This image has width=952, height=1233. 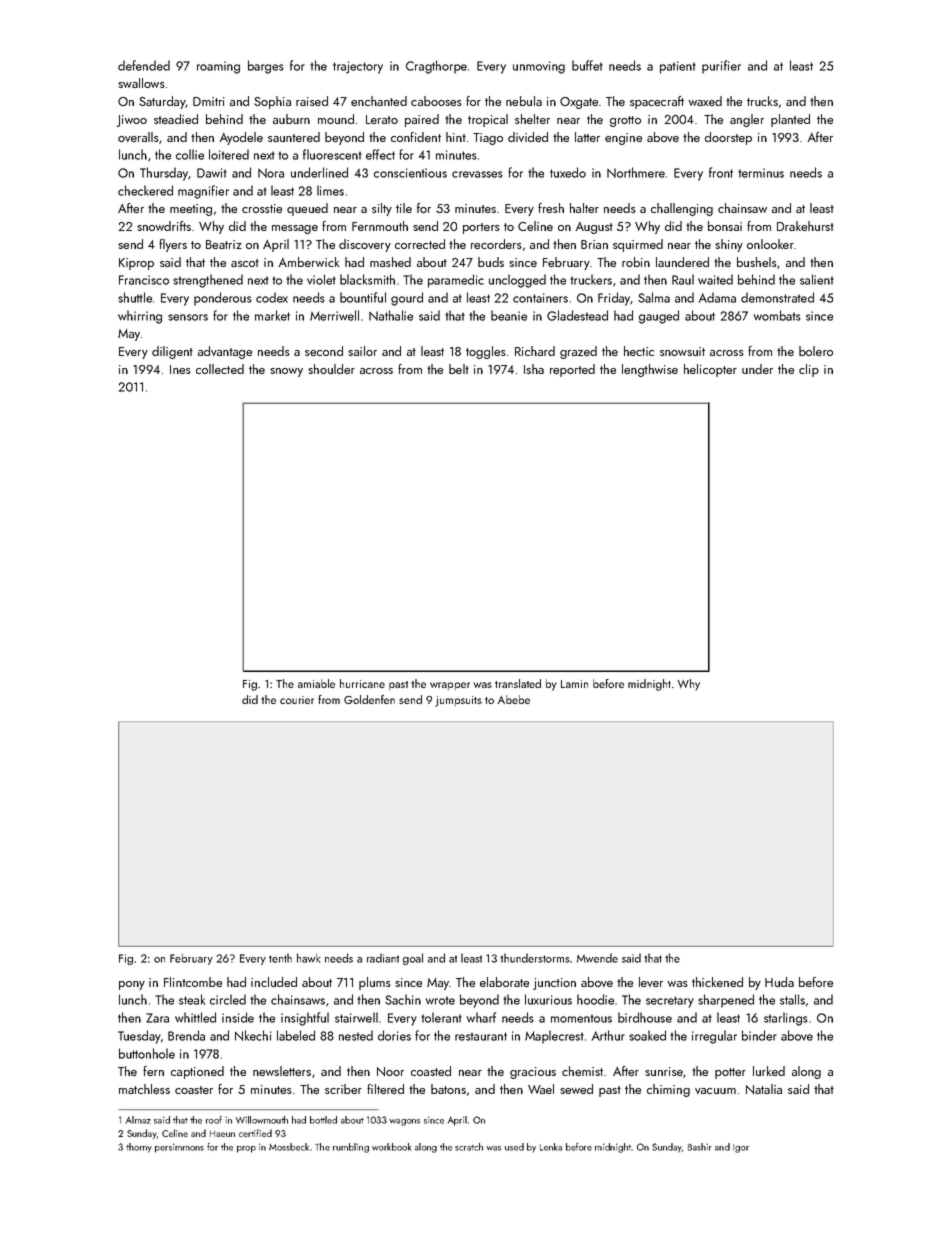 I want to click on unmoving, so click(x=539, y=67).
